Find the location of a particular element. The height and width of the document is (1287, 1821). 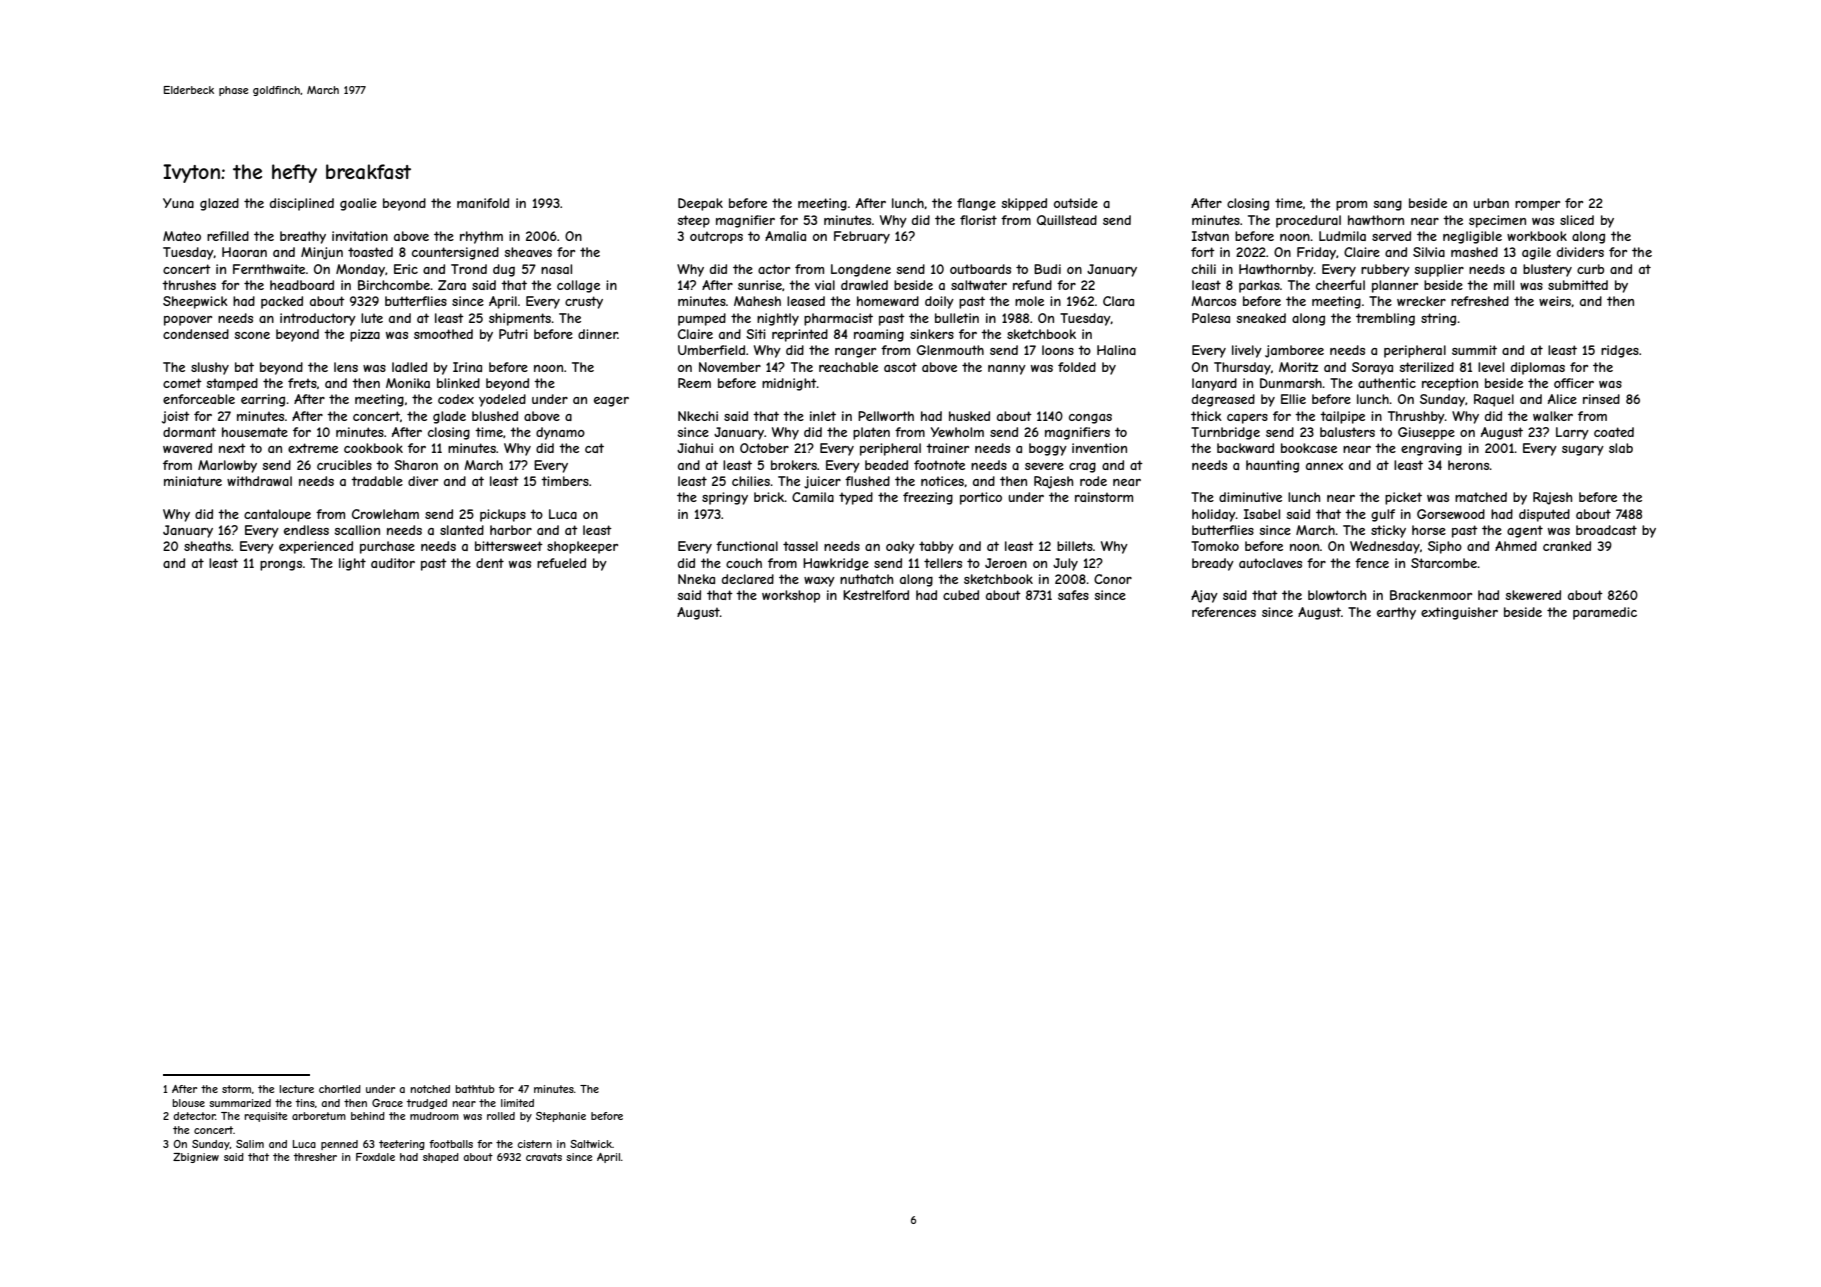

Stephanie is located at coordinates (561, 1117).
